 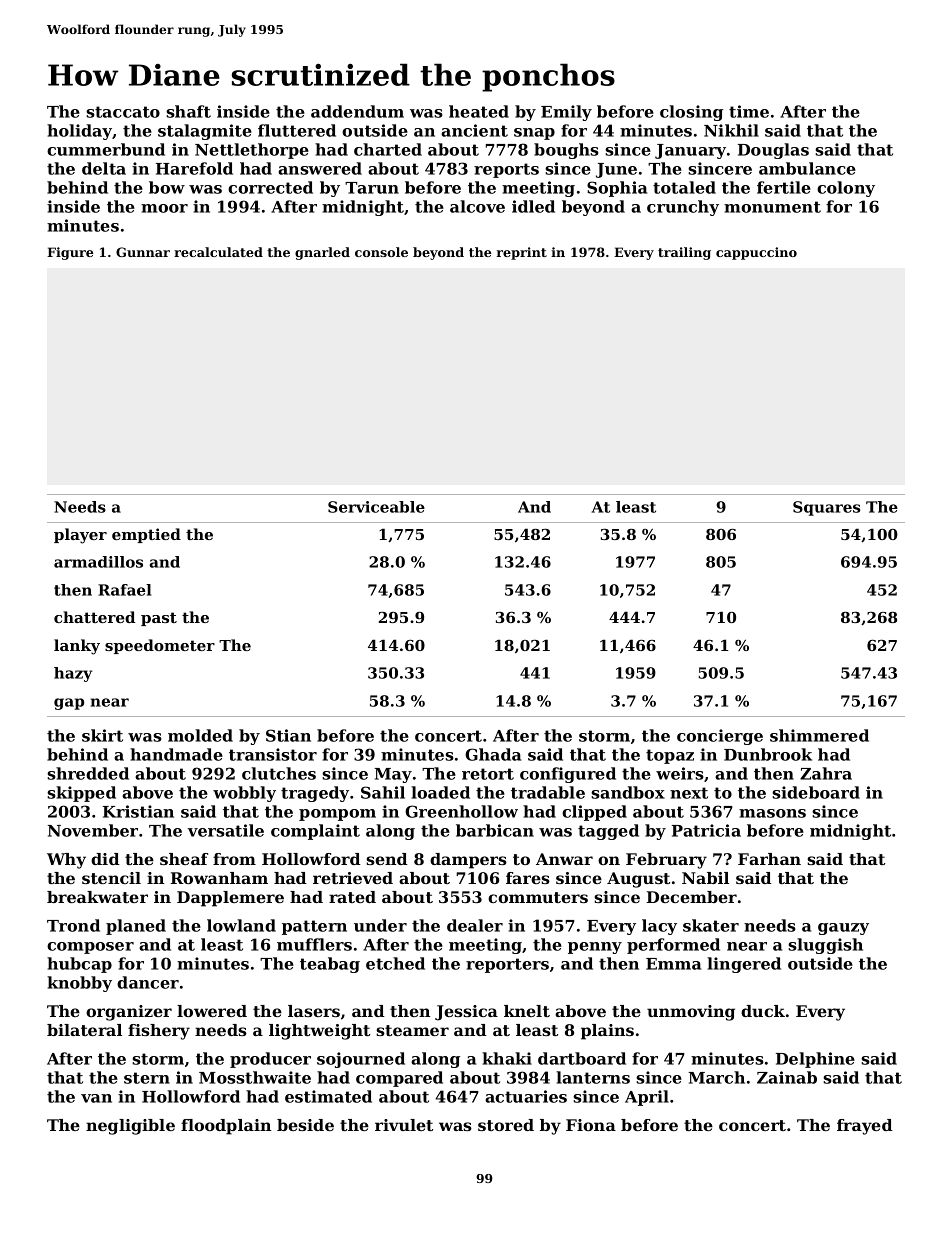 What do you see at coordinates (164, 208) in the screenshot?
I see `moor` at bounding box center [164, 208].
